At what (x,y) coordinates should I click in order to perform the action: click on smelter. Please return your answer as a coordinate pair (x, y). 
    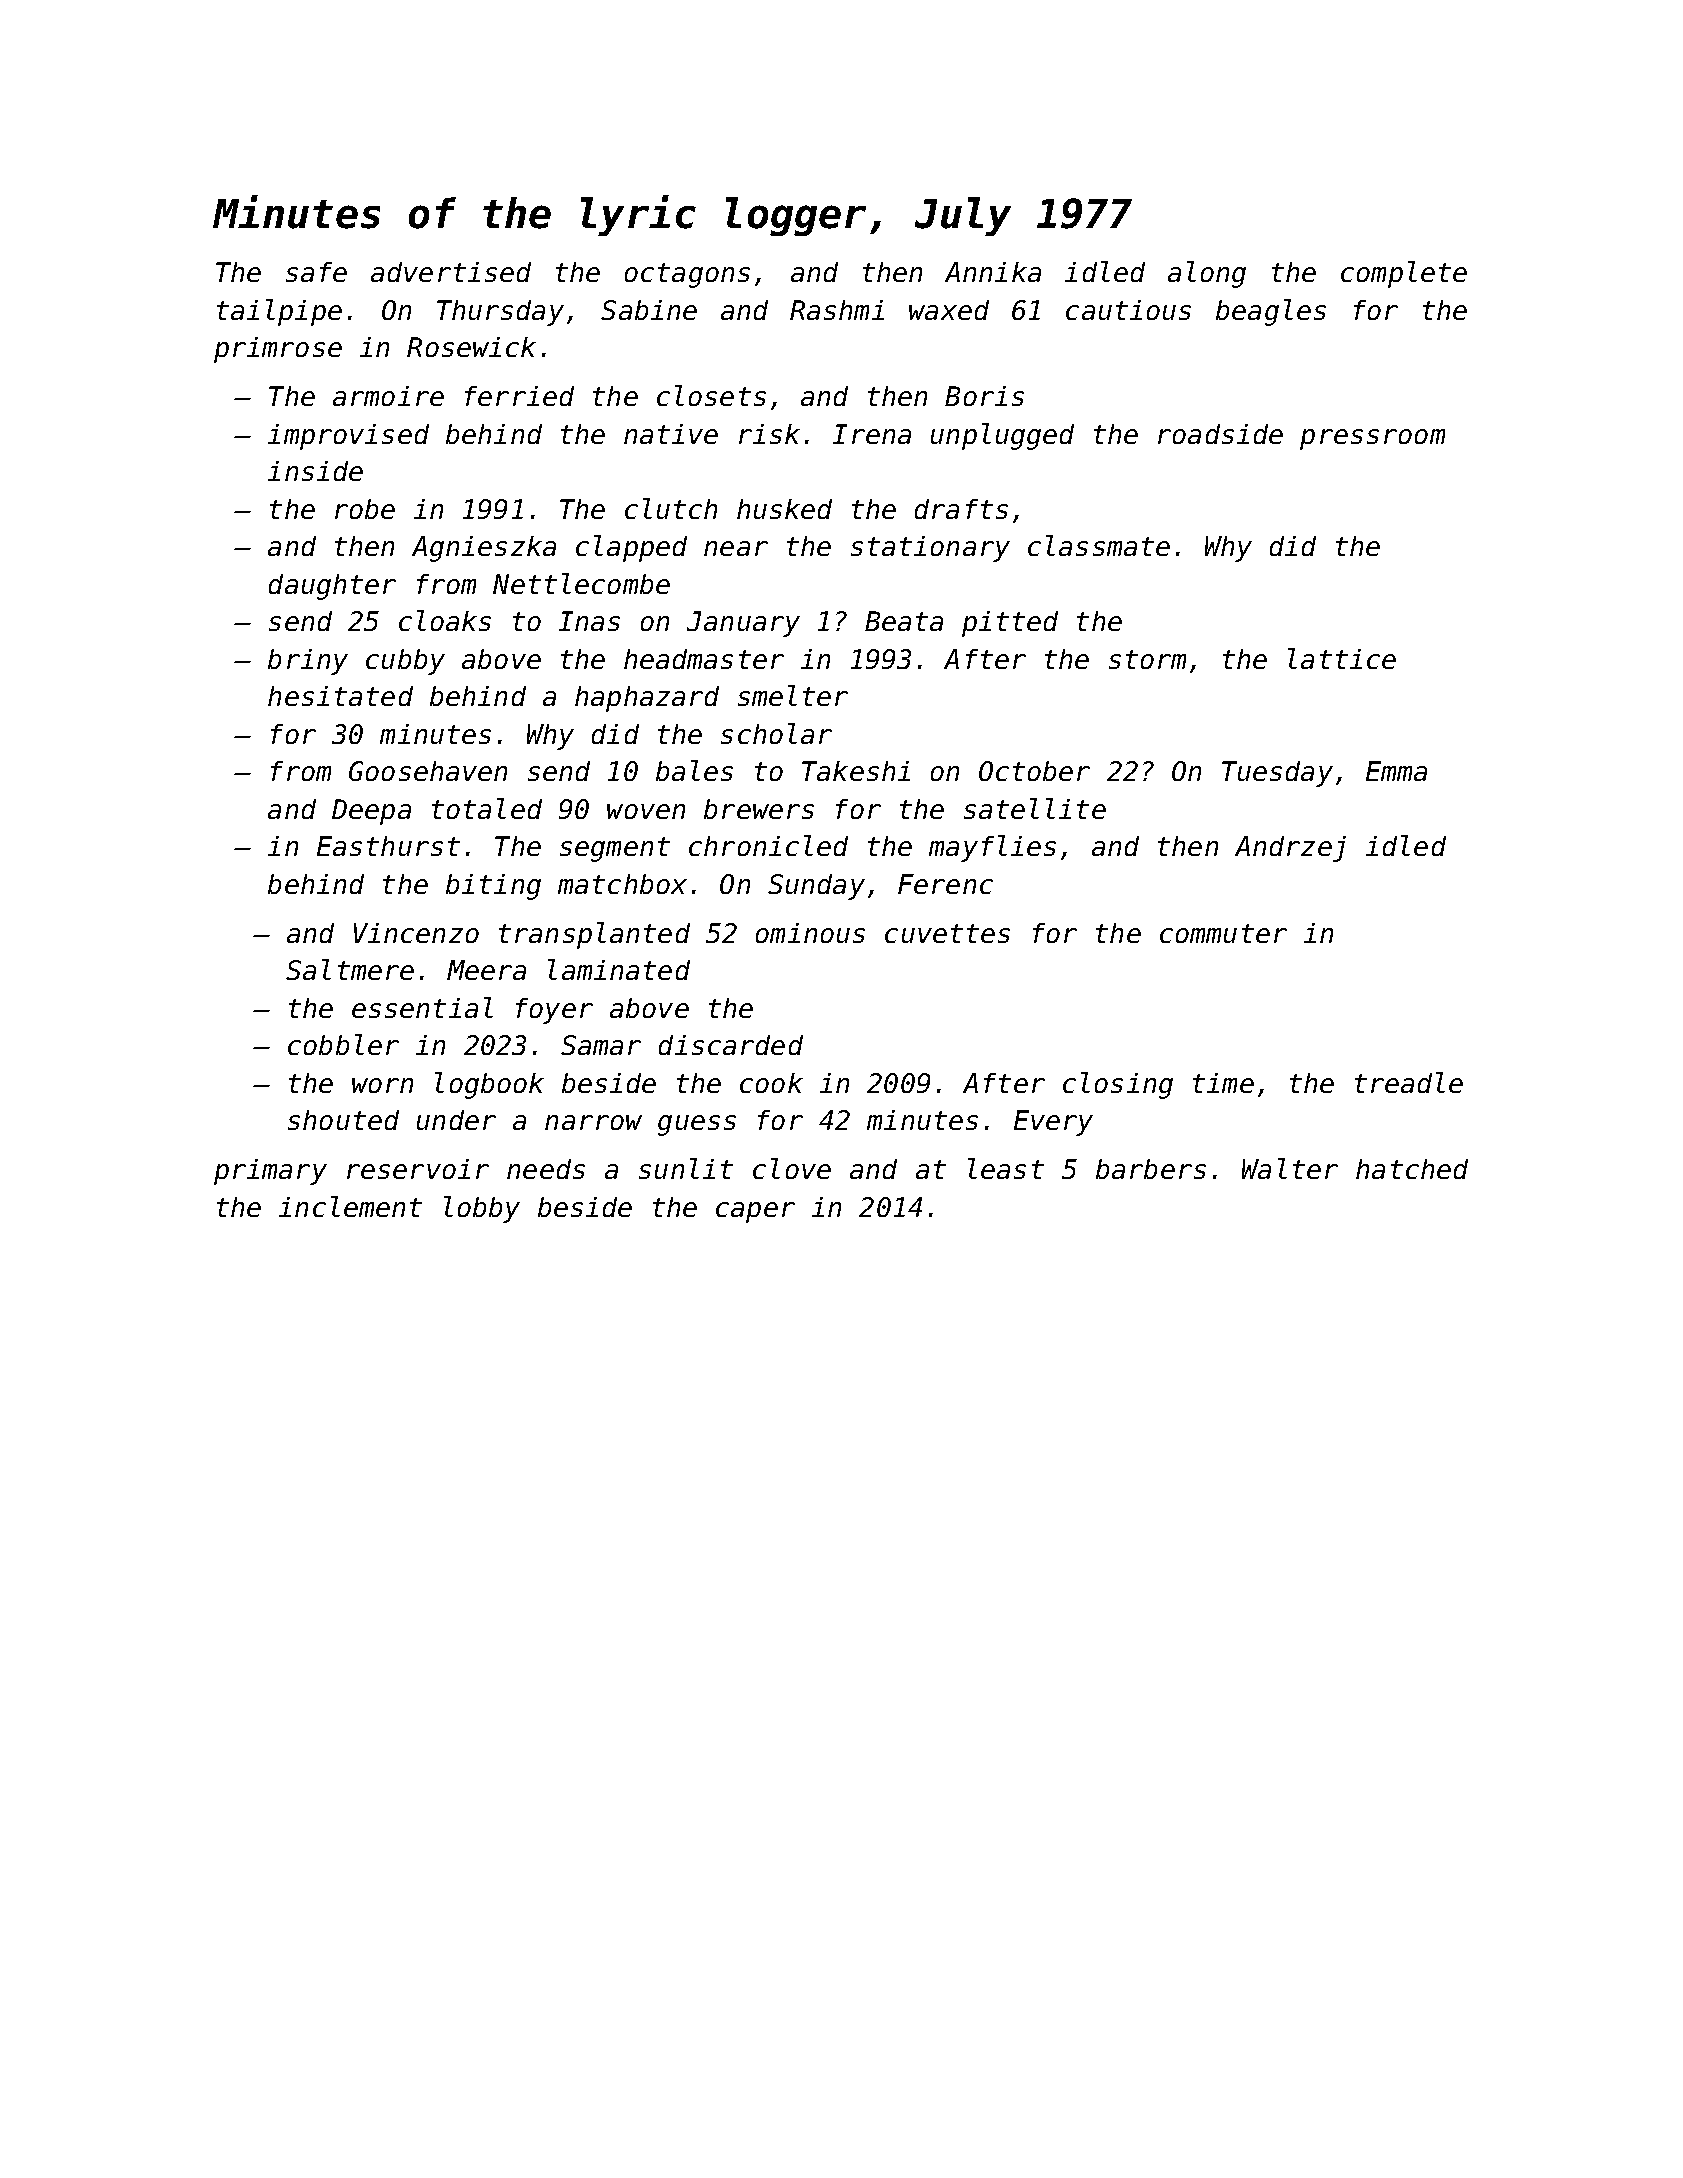
    Looking at the image, I should click on (793, 695).
